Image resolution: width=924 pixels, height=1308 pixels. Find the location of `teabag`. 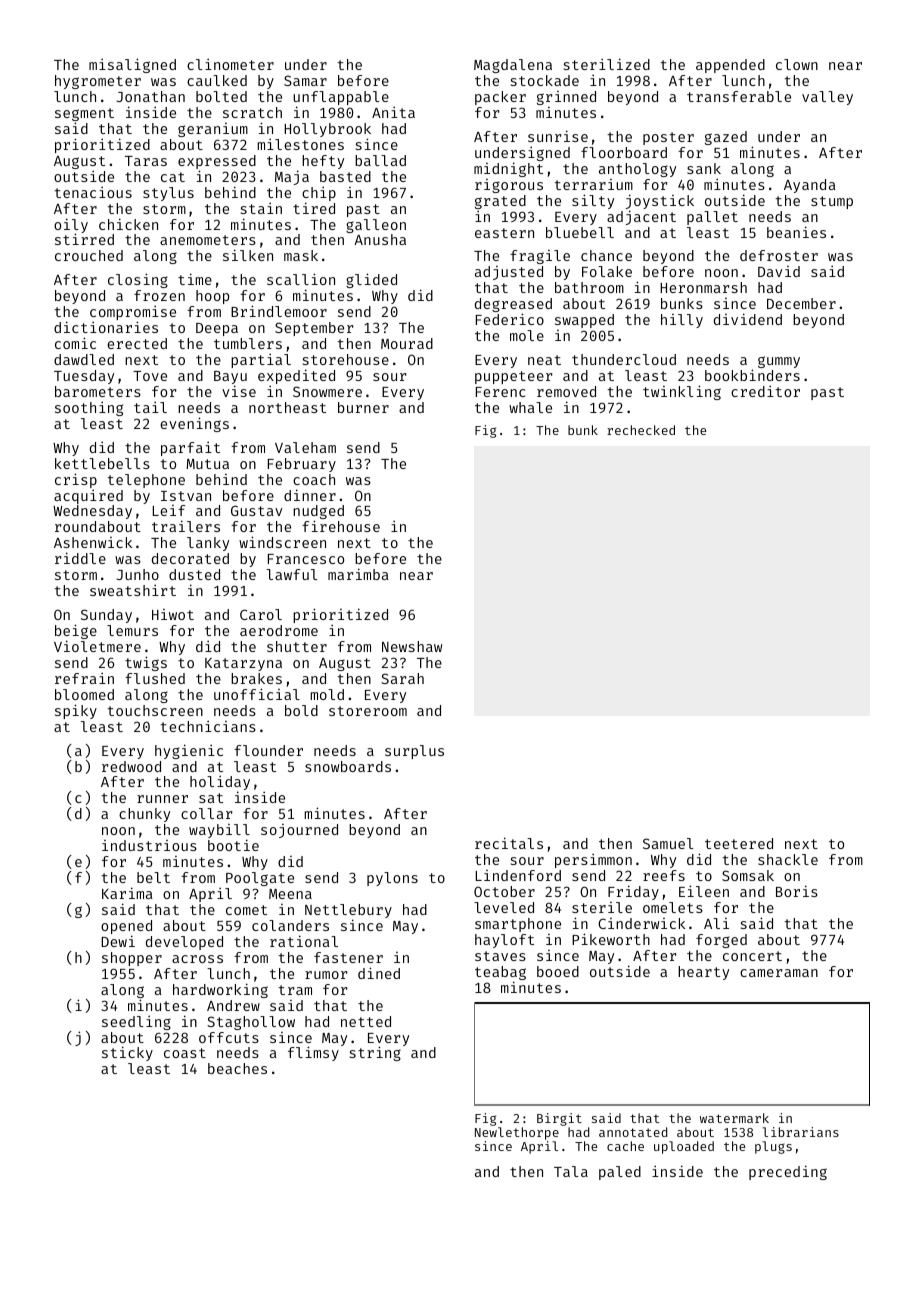

teabag is located at coordinates (500, 973).
